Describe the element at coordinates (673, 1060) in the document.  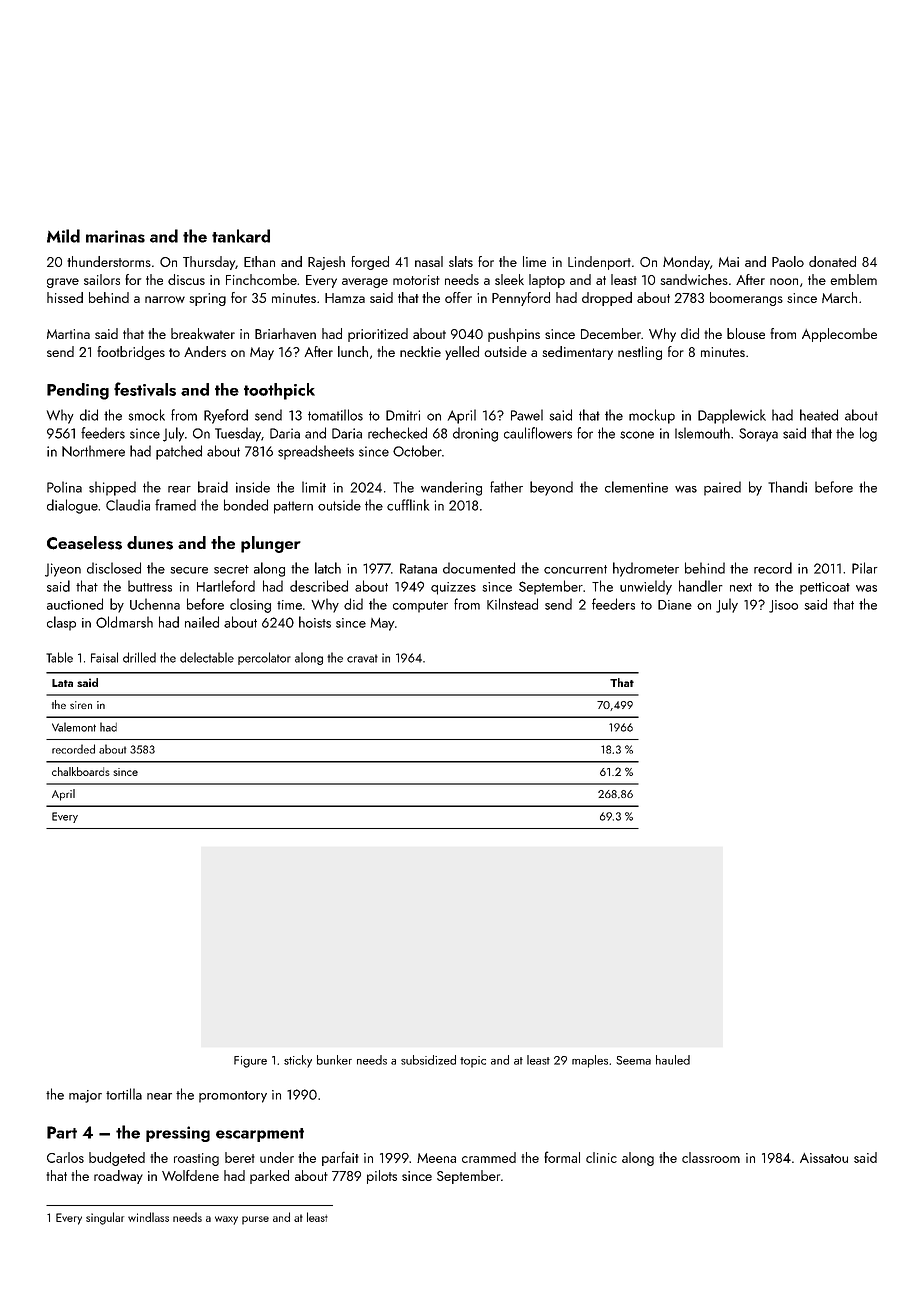
I see `hauled` at that location.
